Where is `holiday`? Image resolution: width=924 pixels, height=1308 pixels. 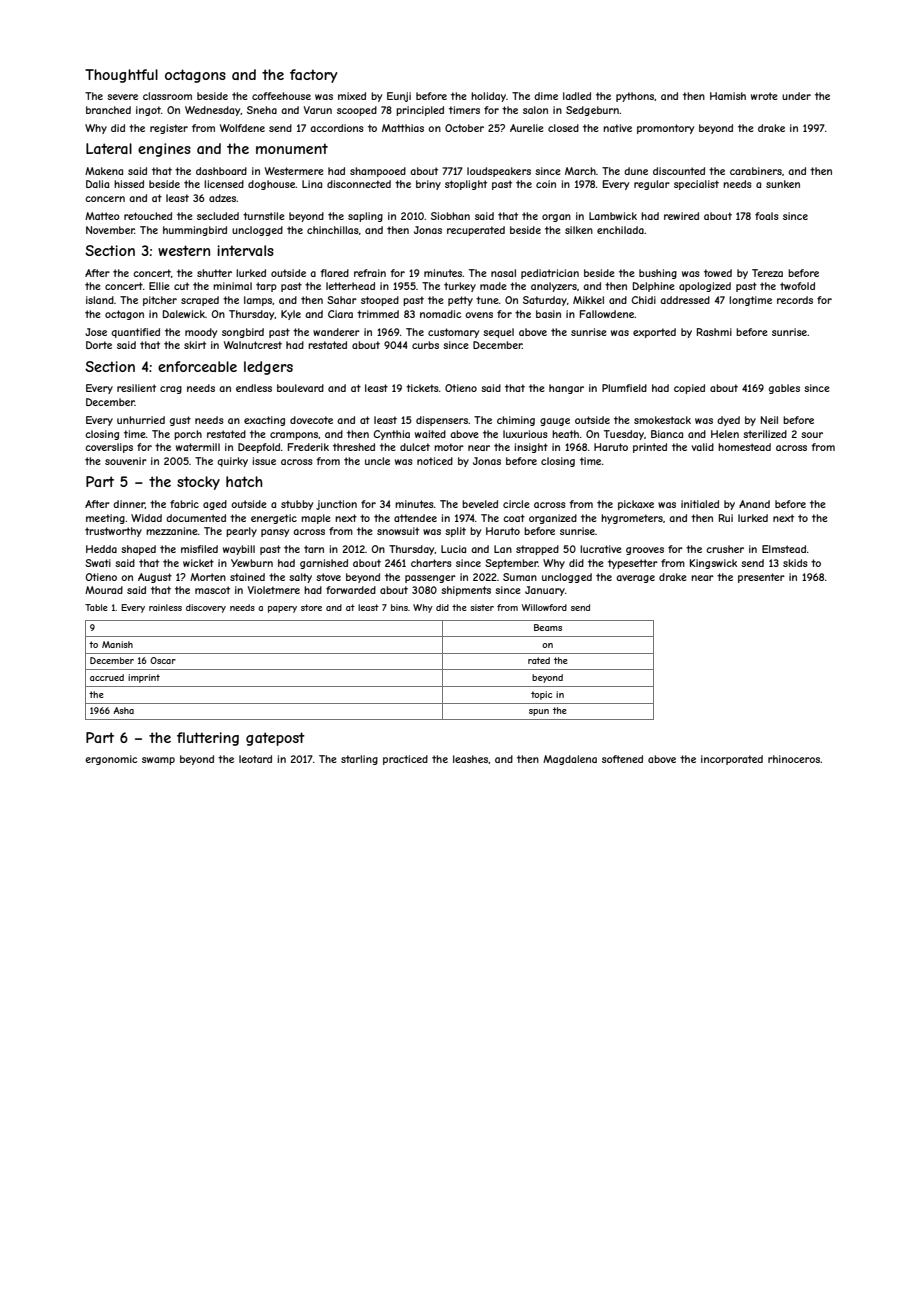 holiday is located at coordinates (488, 97).
